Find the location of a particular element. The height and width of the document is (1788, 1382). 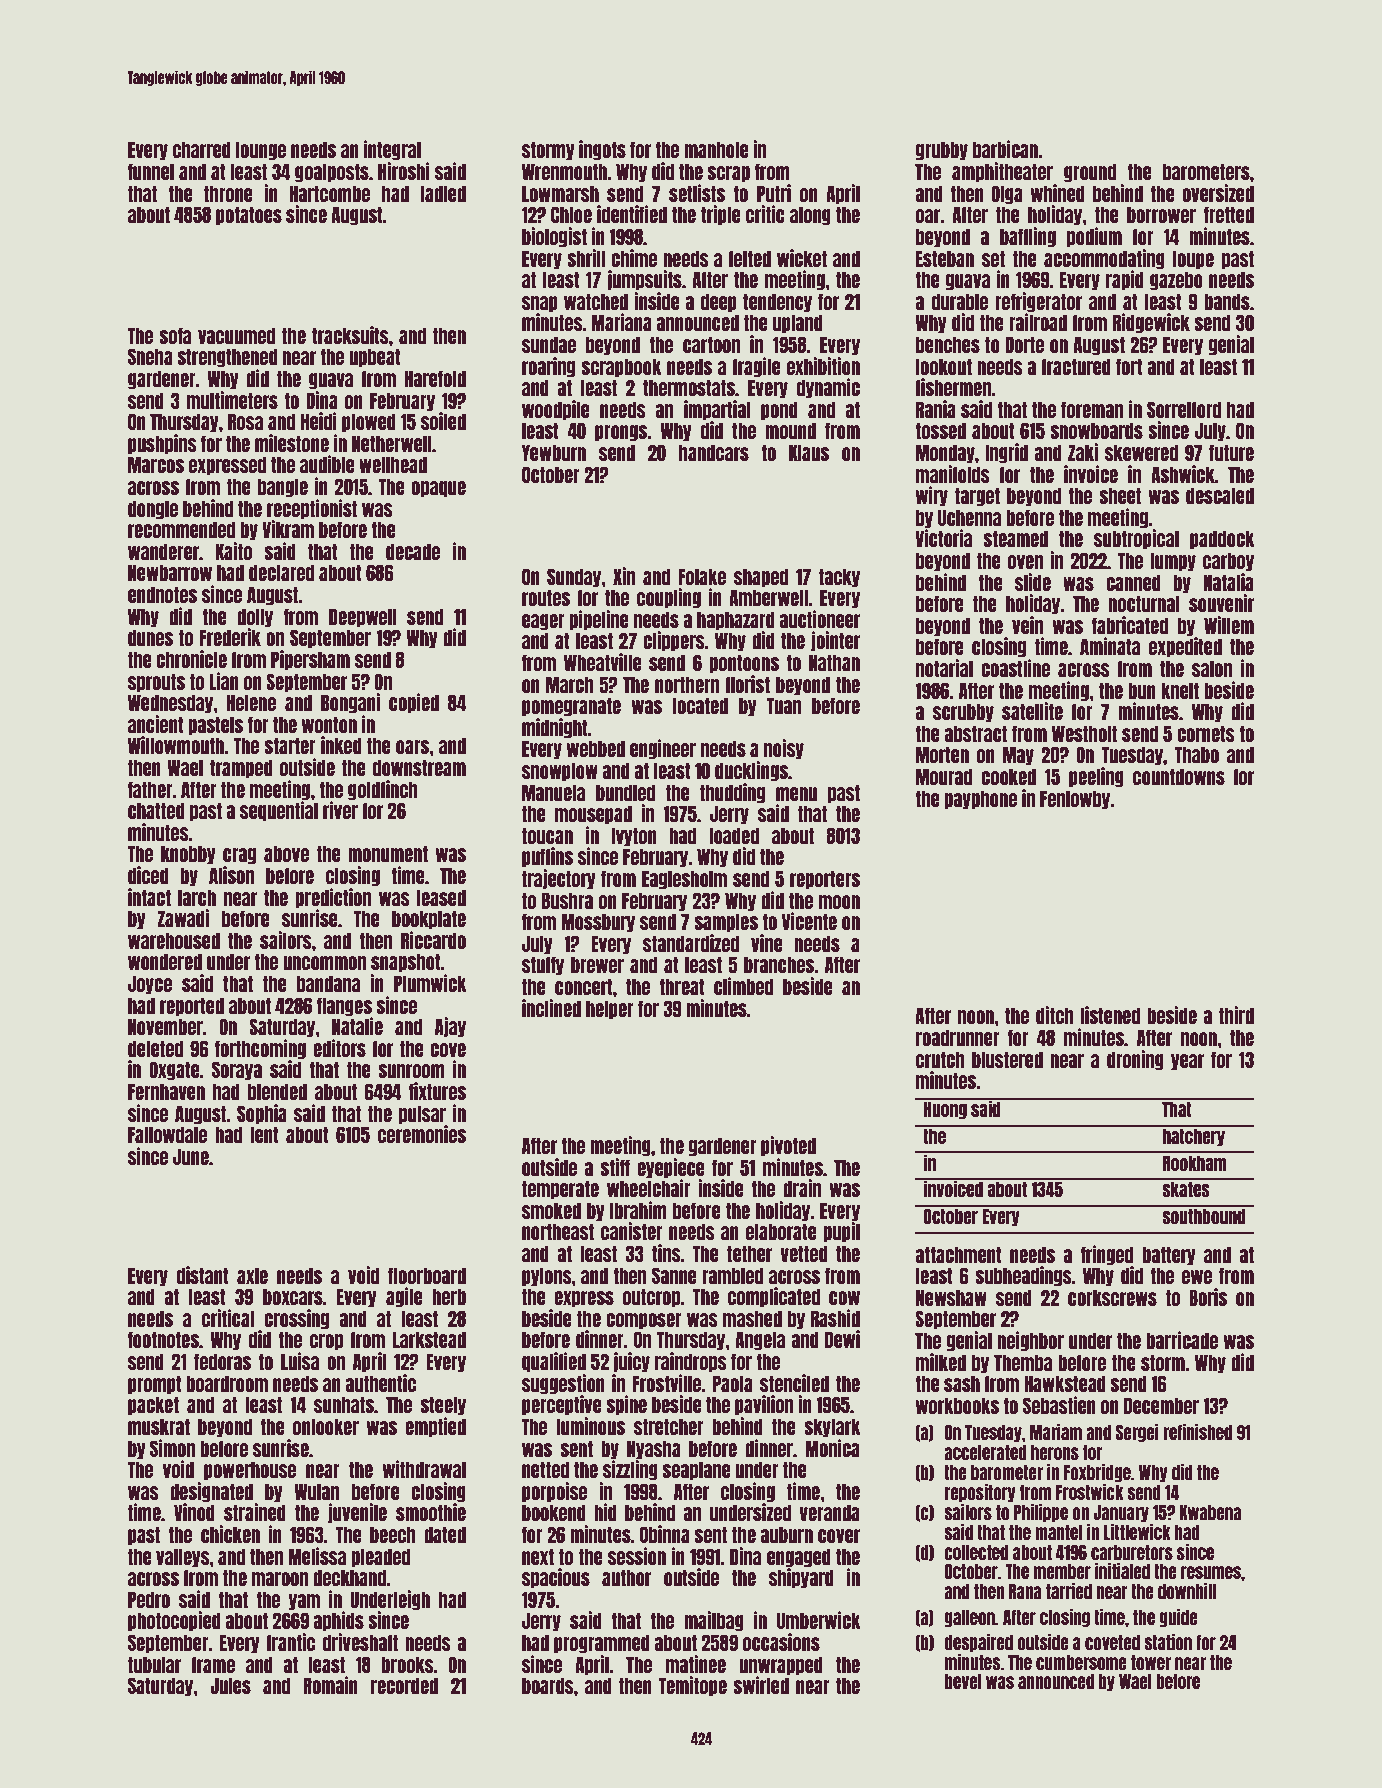

pivoted is located at coordinates (788, 1146).
